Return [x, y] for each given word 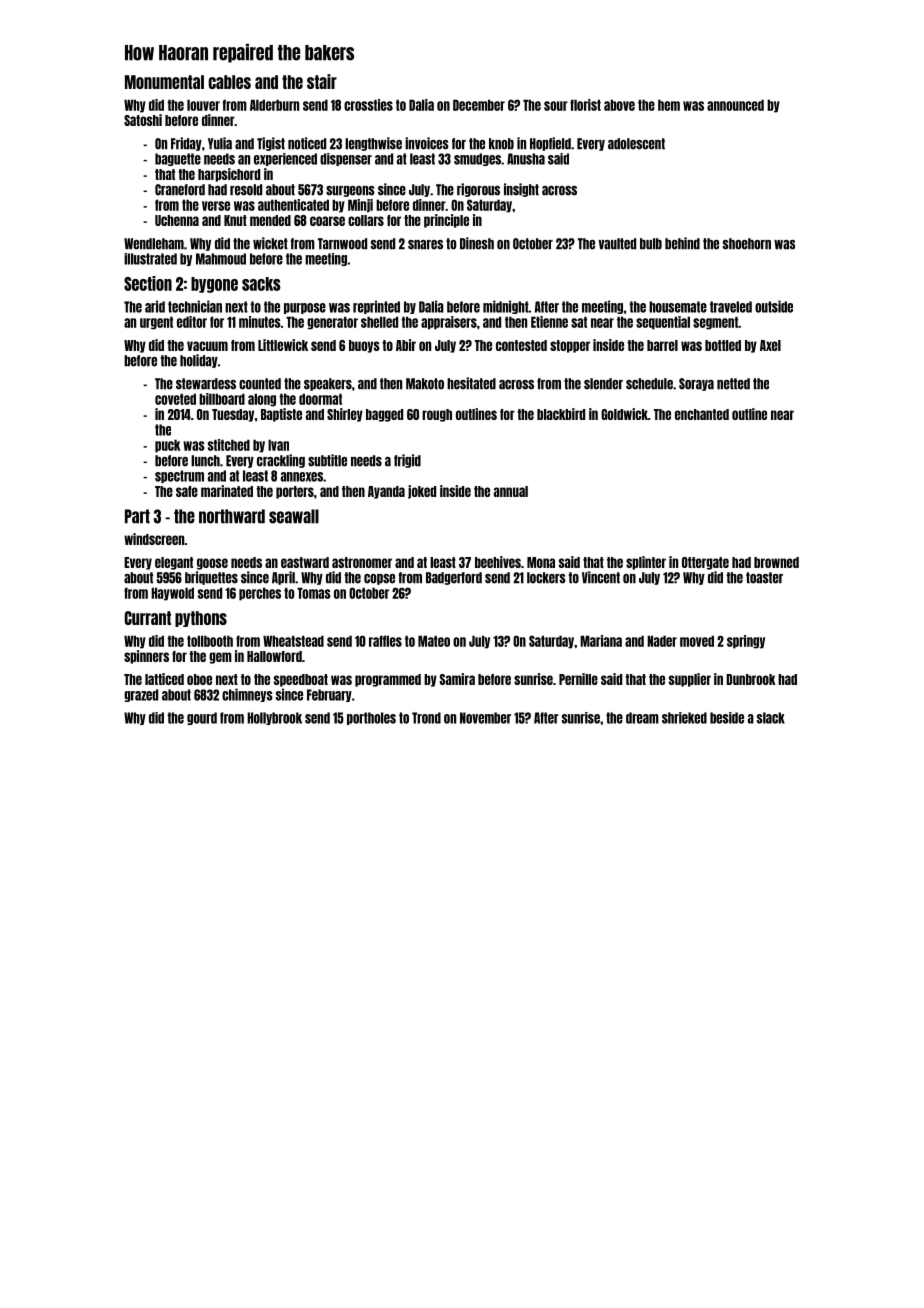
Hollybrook [274, 718]
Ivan [278, 445]
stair [322, 81]
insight [521, 190]
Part [137, 516]
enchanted [702, 414]
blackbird [561, 414]
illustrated [150, 259]
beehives [498, 562]
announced [735, 105]
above [619, 105]
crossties [368, 105]
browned [776, 562]
